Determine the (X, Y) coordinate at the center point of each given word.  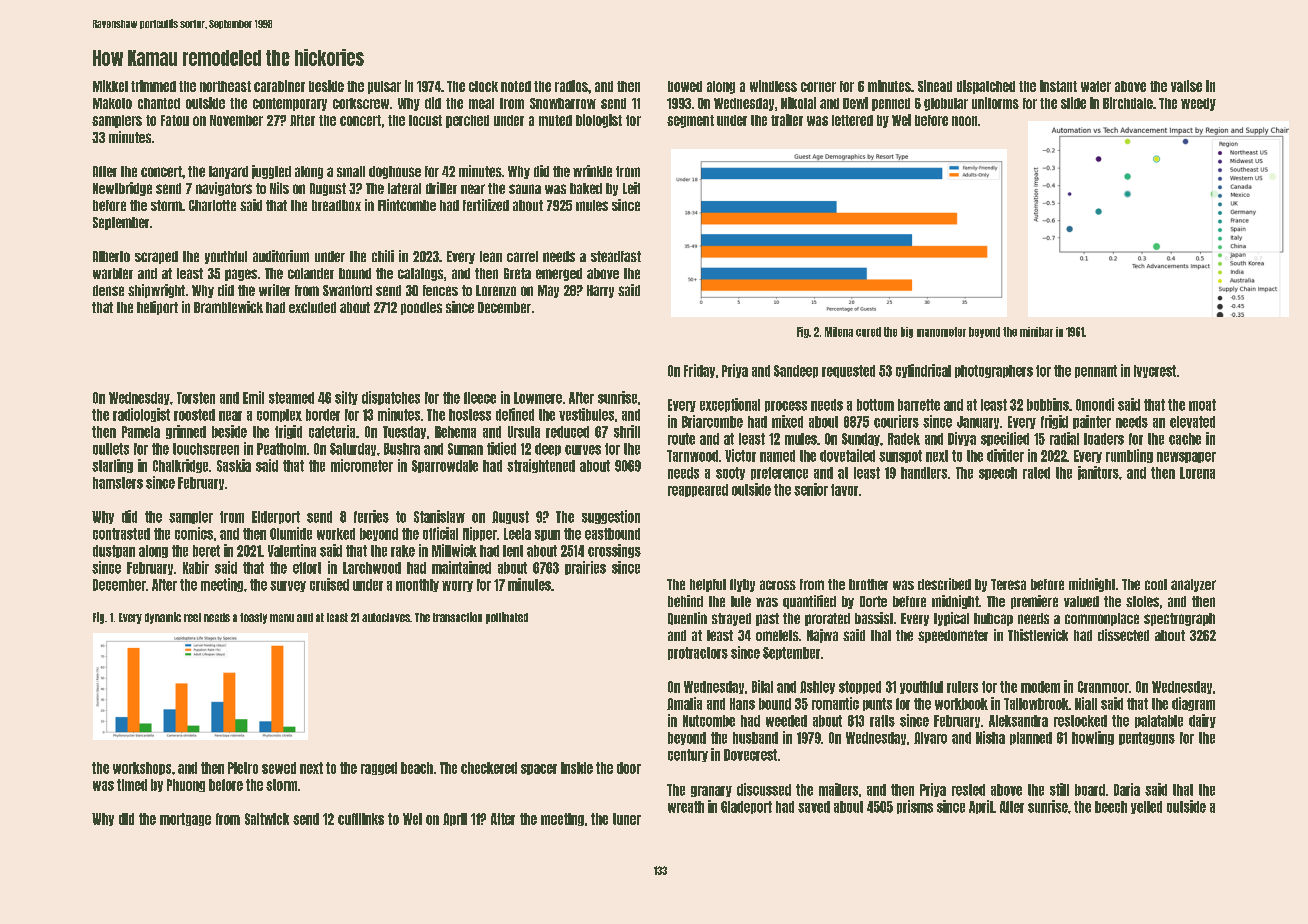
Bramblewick (228, 307)
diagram (1193, 704)
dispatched (986, 87)
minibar (1036, 332)
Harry (600, 291)
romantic (835, 703)
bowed (685, 86)
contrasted (121, 534)
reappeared (698, 490)
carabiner (279, 86)
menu (282, 618)
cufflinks (361, 819)
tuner (627, 819)
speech (998, 473)
